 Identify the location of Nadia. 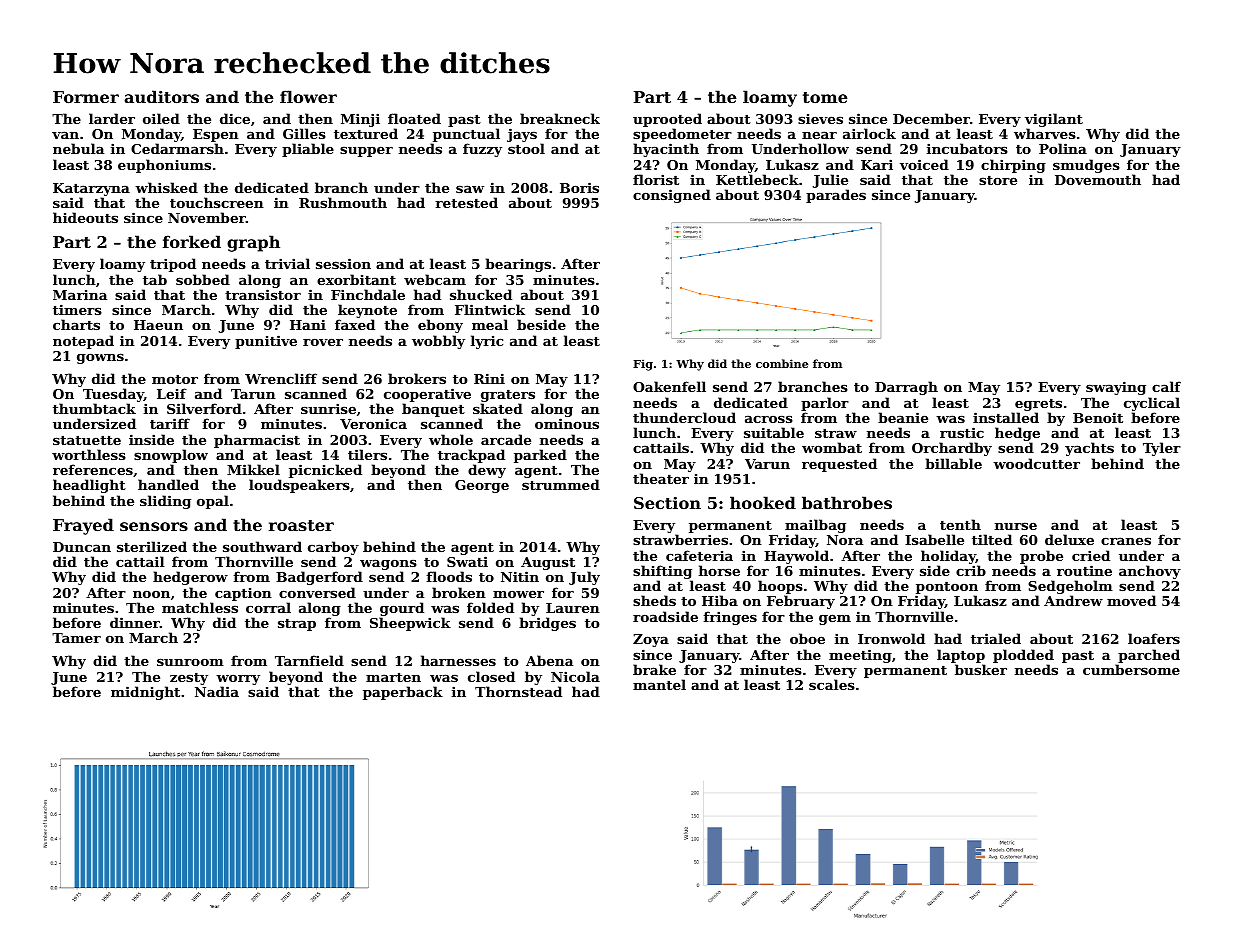
(217, 691).
